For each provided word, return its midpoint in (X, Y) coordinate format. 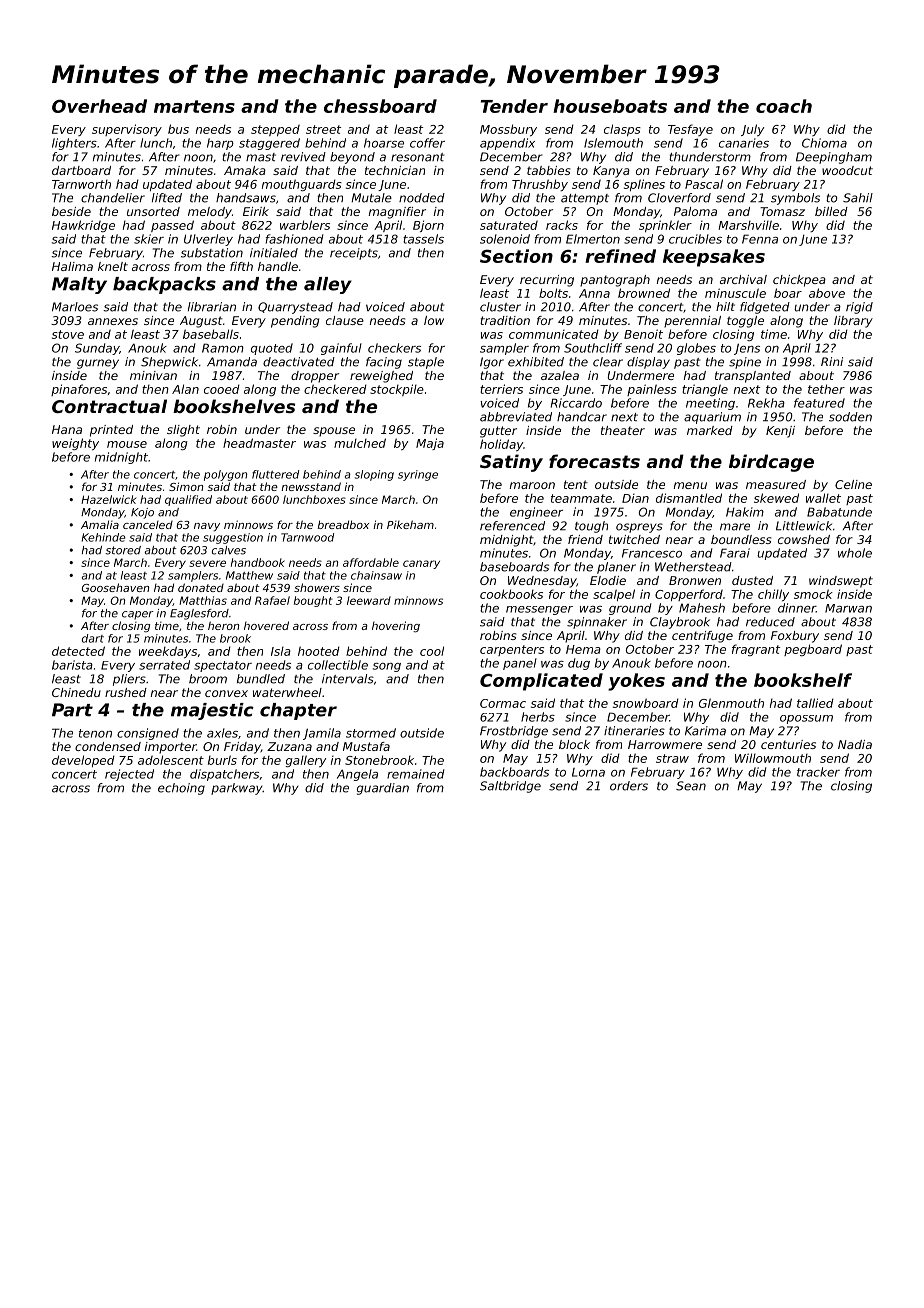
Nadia (855, 744)
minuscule (735, 293)
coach (784, 106)
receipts (354, 254)
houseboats (610, 106)
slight (183, 431)
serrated (164, 665)
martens (194, 106)
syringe (418, 475)
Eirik (256, 211)
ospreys (639, 528)
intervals (348, 679)
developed (83, 761)
